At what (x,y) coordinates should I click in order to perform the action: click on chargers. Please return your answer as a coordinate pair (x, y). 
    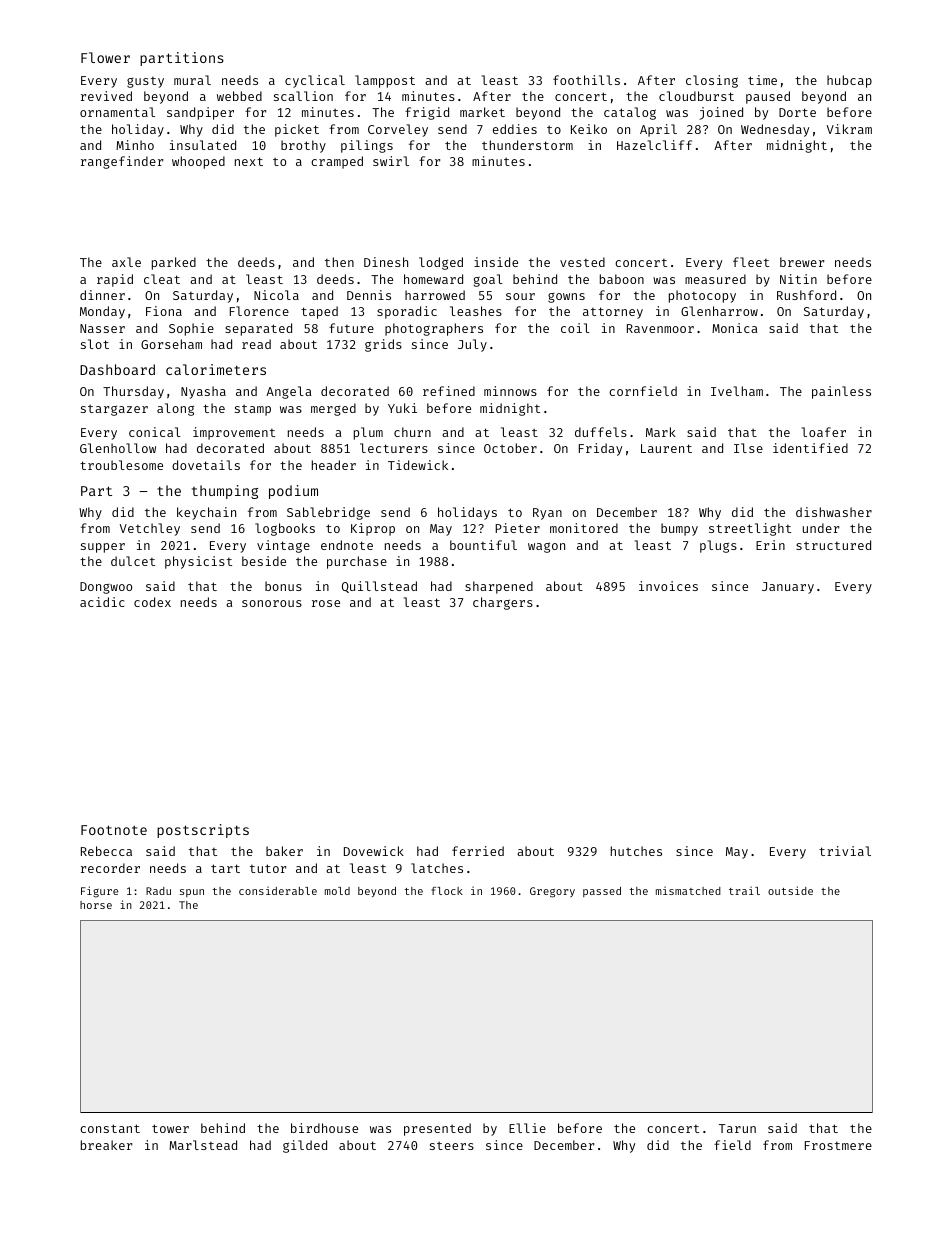
    Looking at the image, I should click on (503, 603).
